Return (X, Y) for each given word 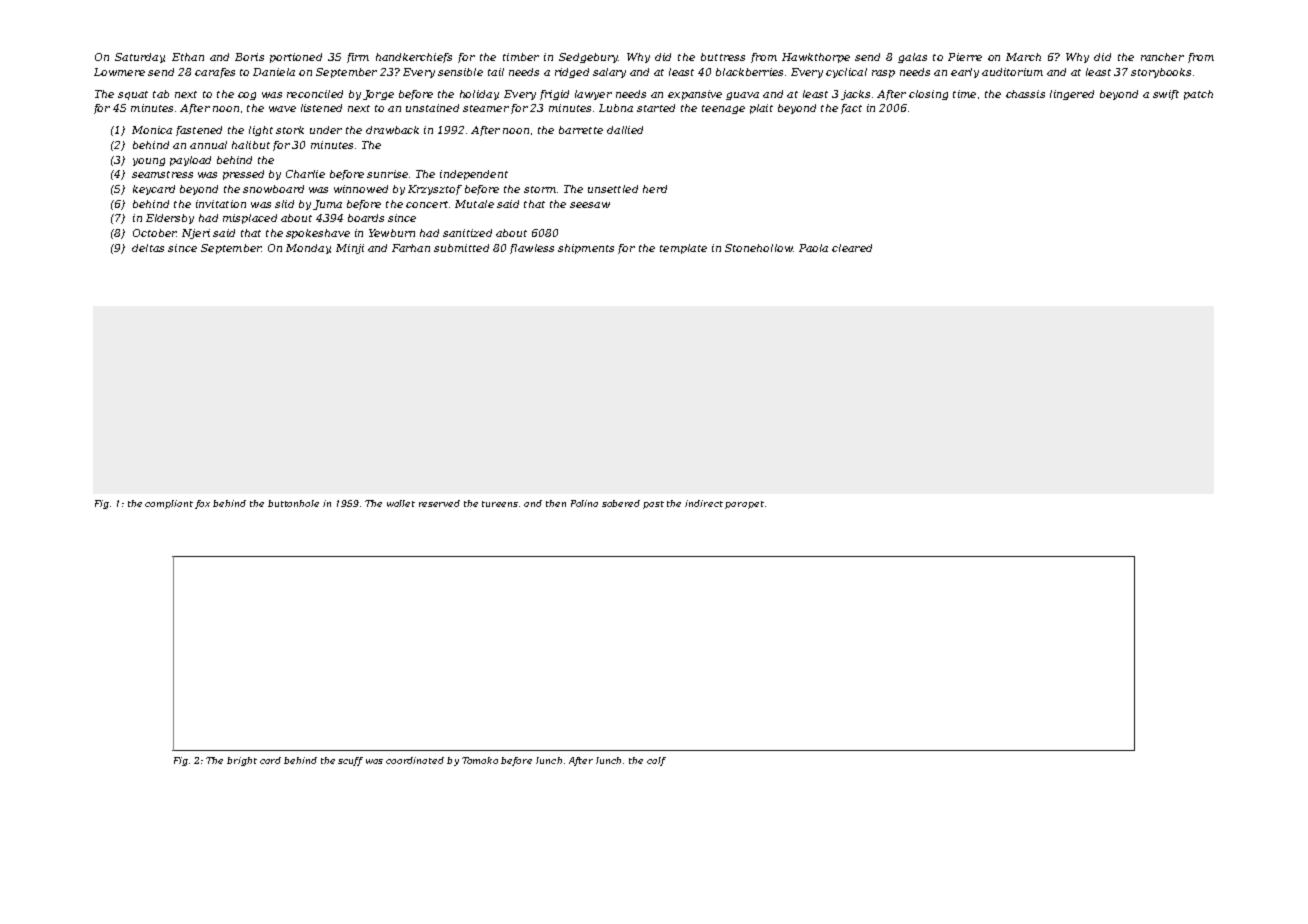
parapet (744, 505)
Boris (249, 57)
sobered (621, 503)
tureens (500, 504)
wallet (401, 503)
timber (521, 57)
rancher (1162, 57)
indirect (704, 503)
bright (242, 761)
